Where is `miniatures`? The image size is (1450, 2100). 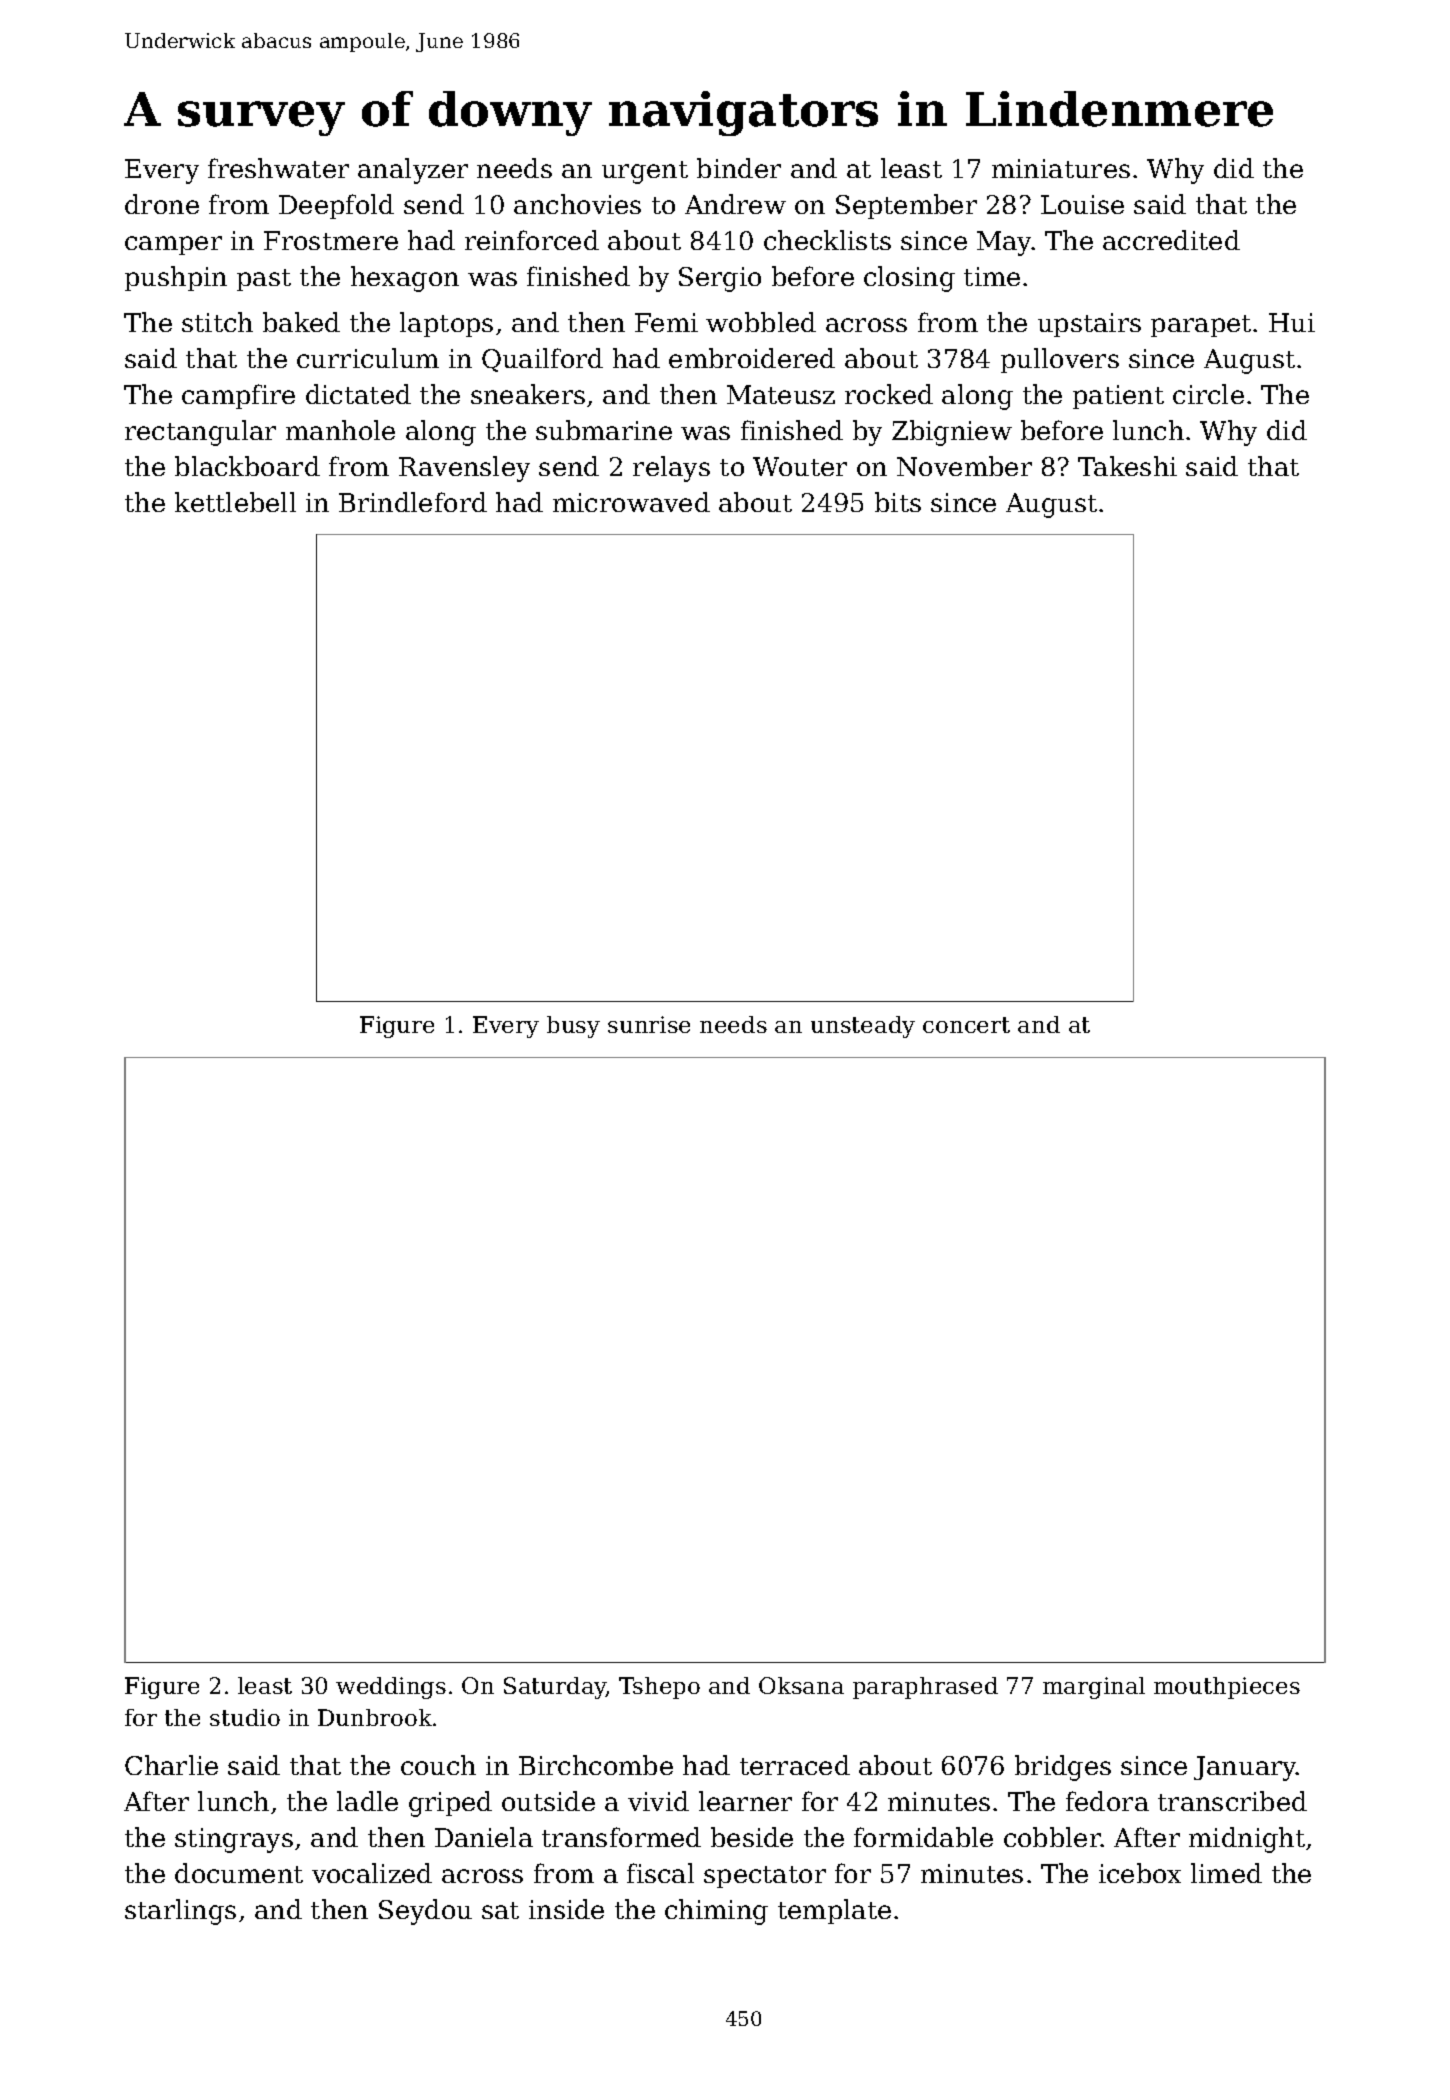
miniatures is located at coordinates (1061, 168).
